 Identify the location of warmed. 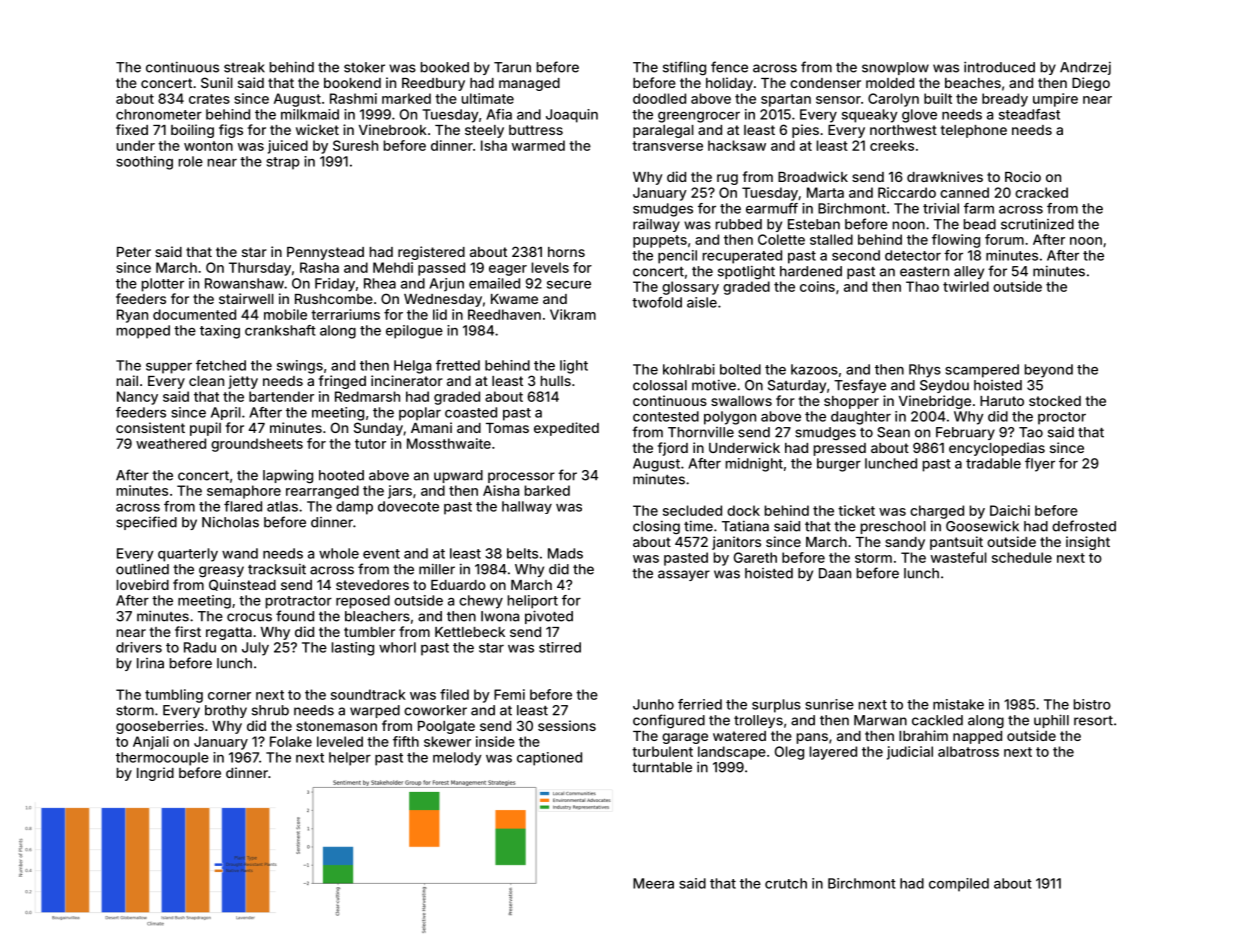
(538, 145).
